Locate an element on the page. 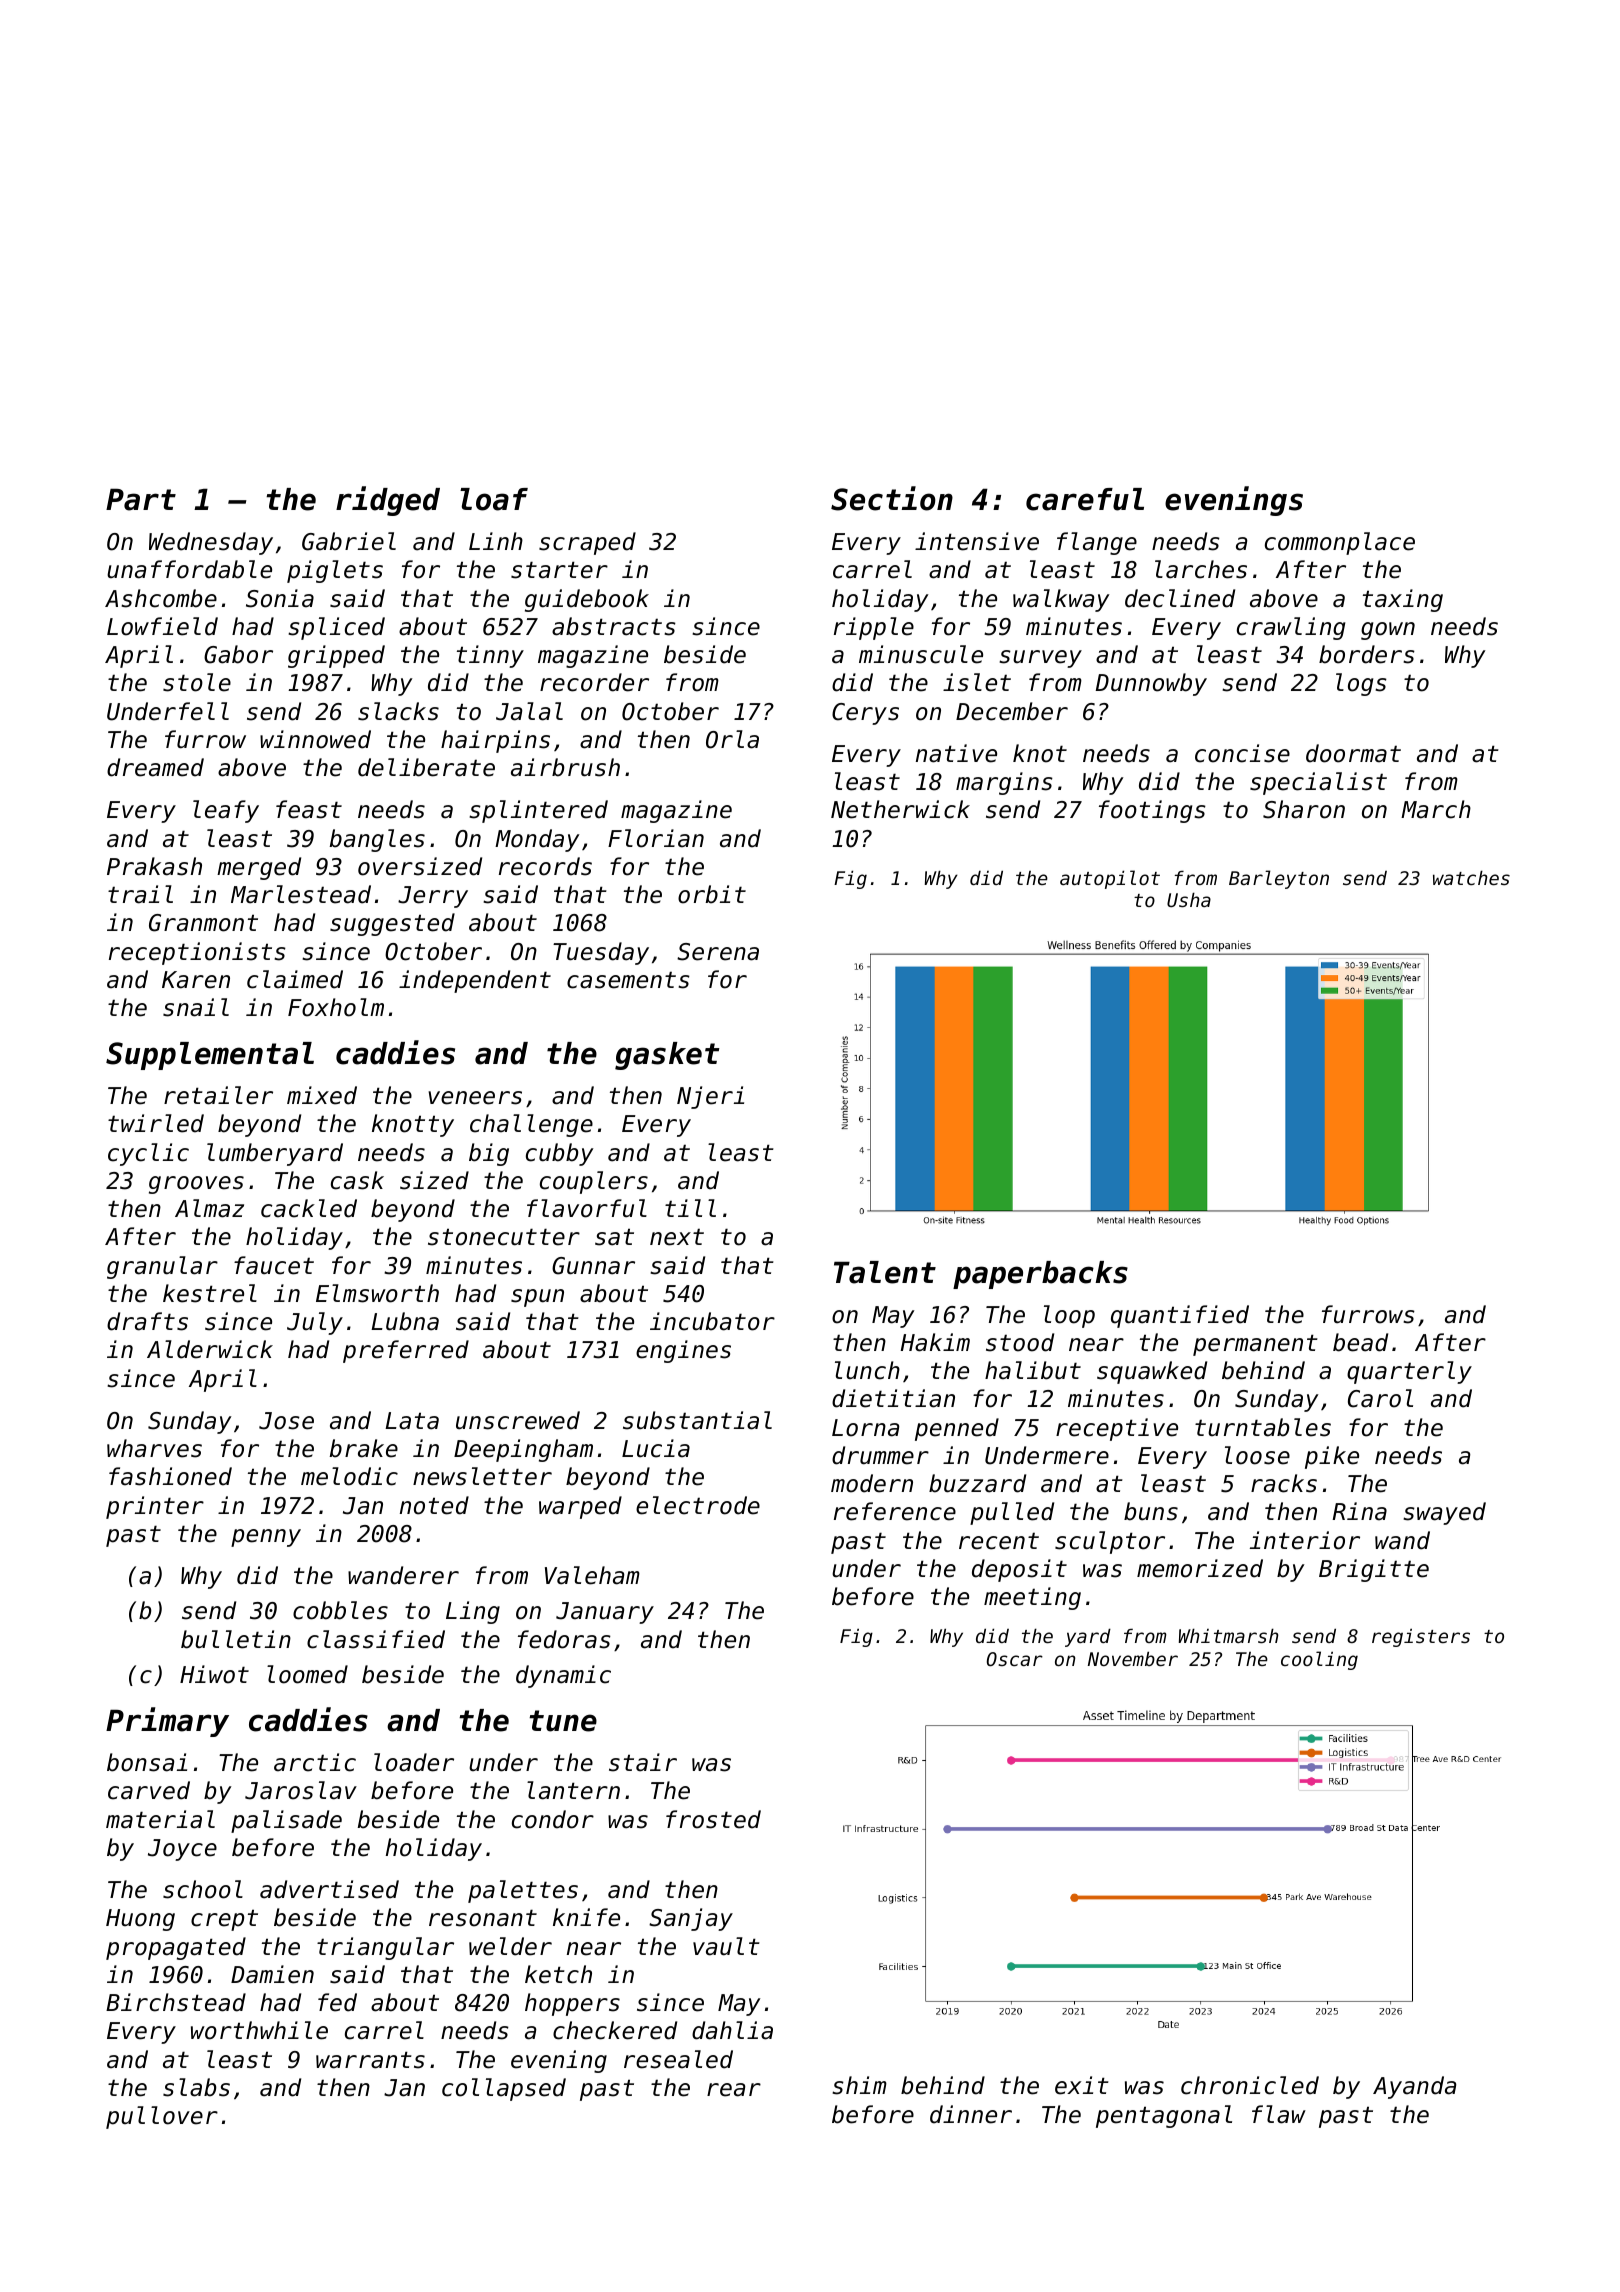  Dunnowby is located at coordinates (1151, 684).
